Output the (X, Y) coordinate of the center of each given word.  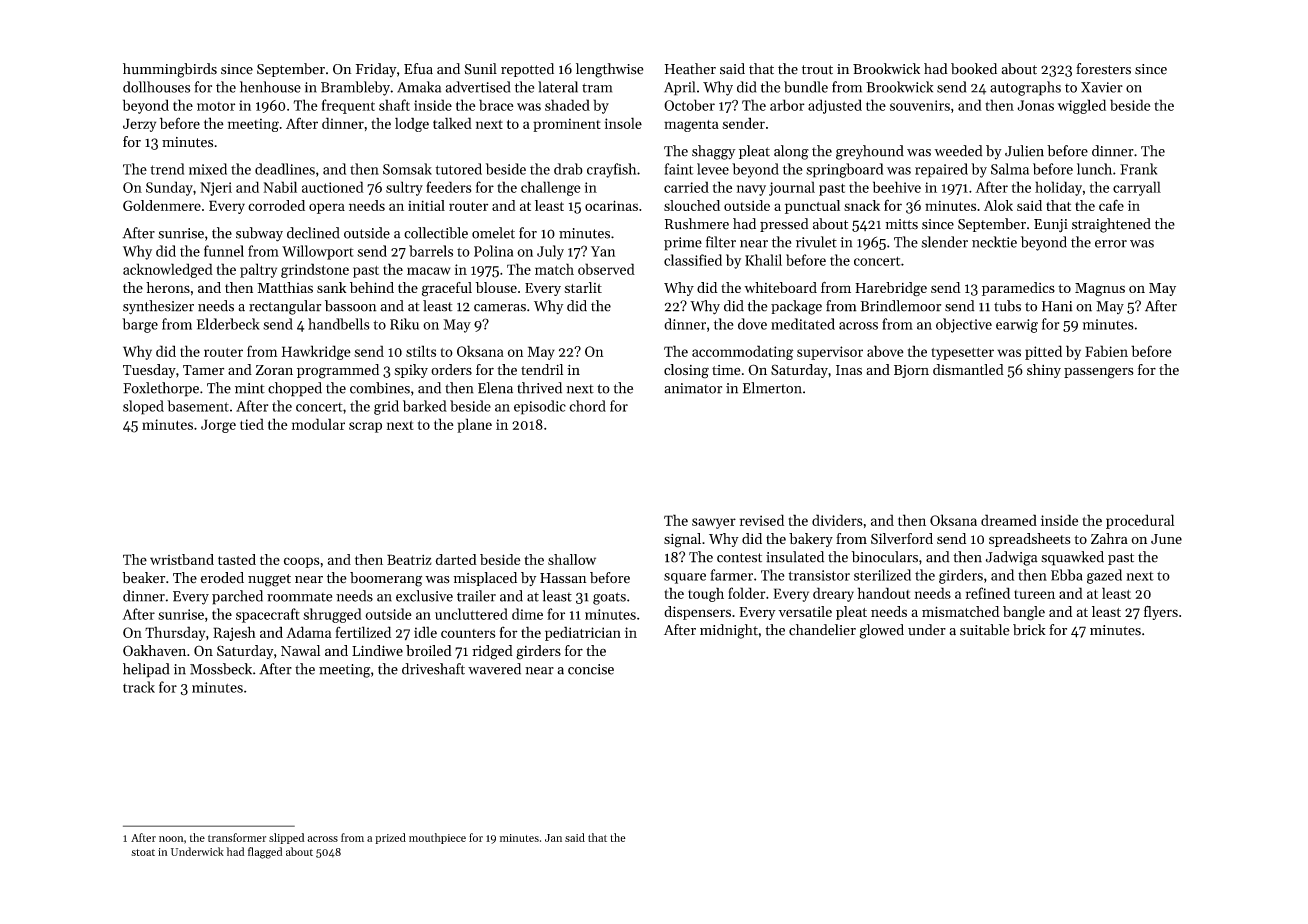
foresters (1103, 69)
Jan (553, 838)
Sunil (480, 69)
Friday (376, 70)
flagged (265, 853)
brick (1029, 630)
